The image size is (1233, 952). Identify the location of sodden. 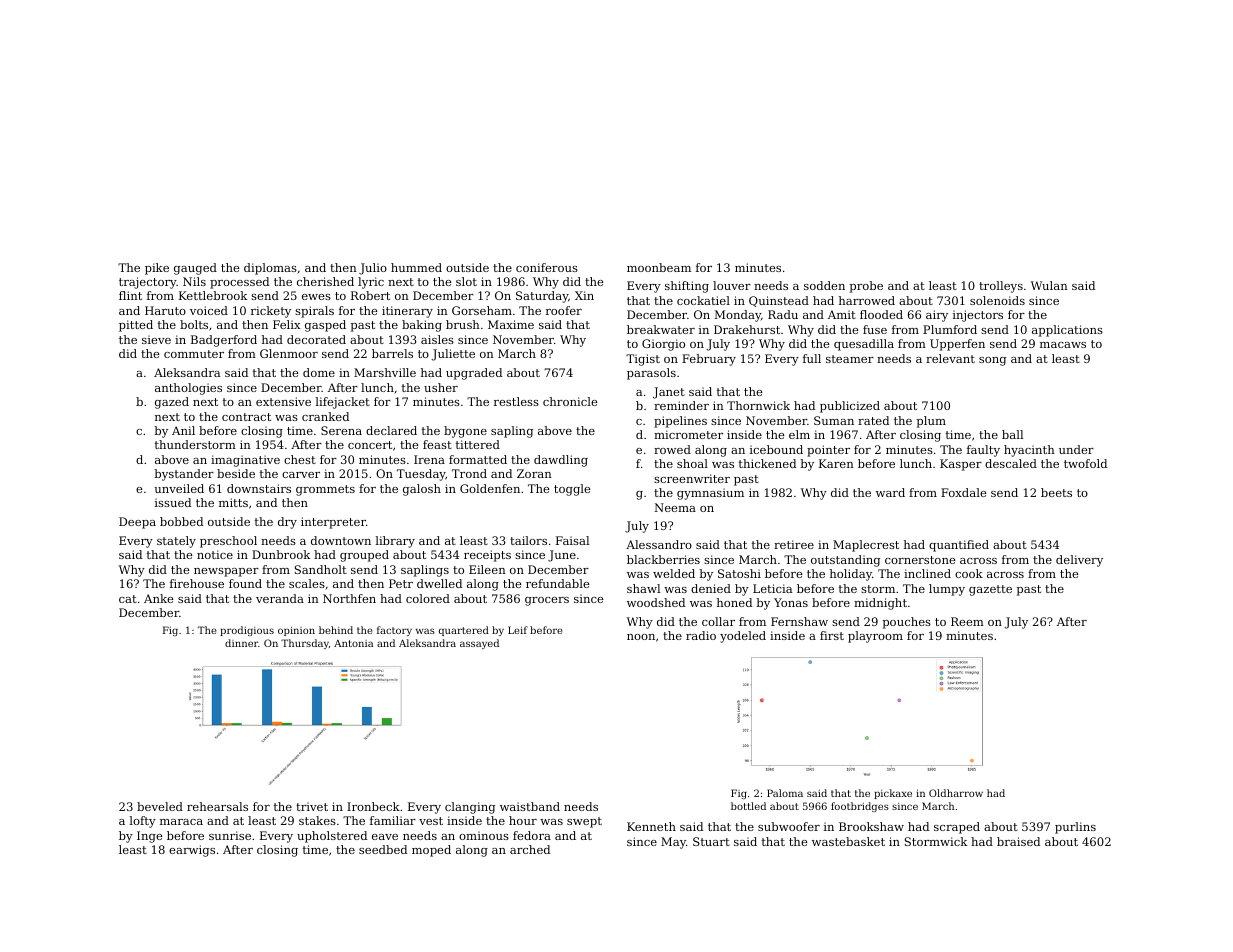
(824, 285).
